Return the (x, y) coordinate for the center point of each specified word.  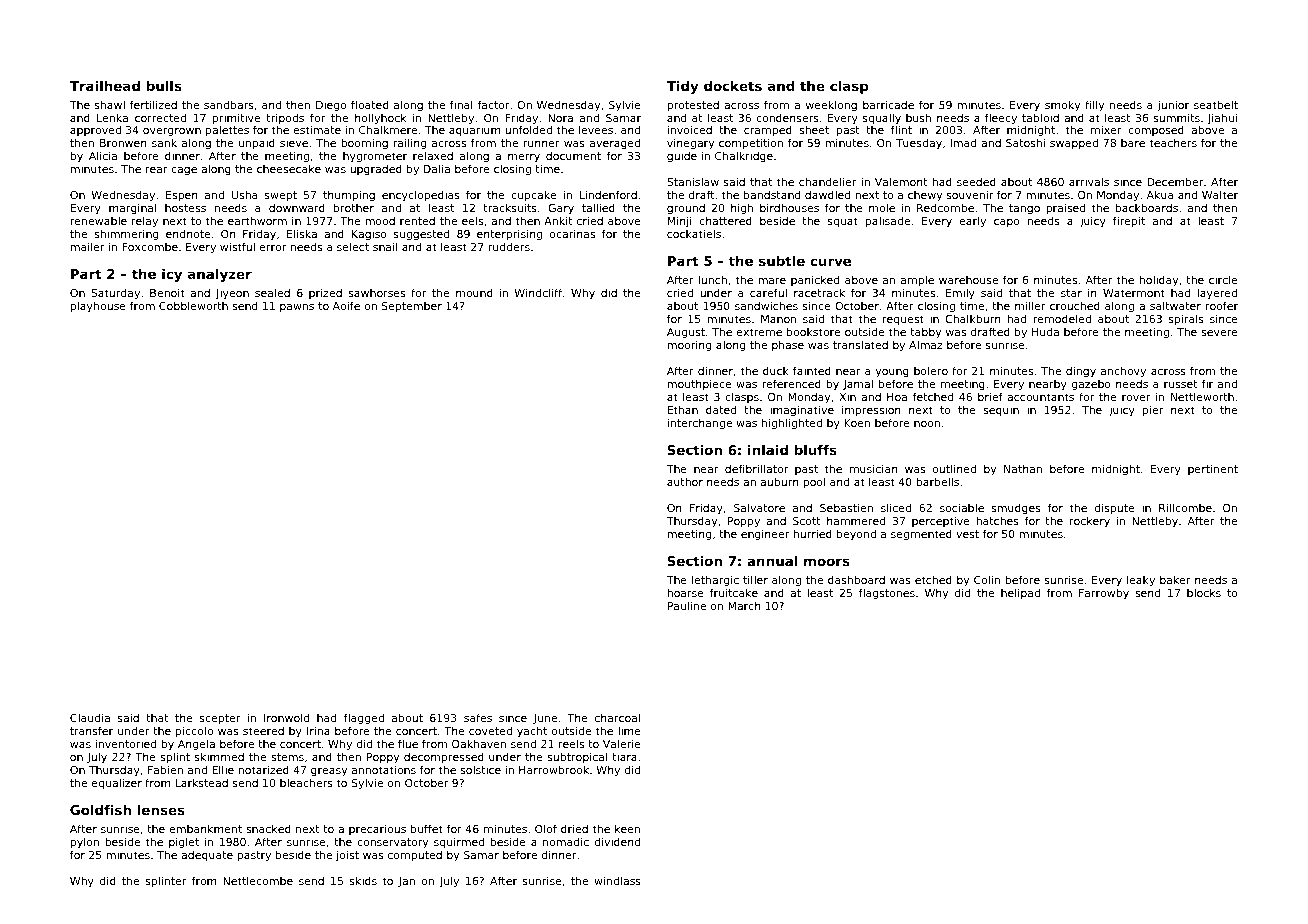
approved (95, 130)
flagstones (887, 594)
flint (901, 129)
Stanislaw (693, 181)
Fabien (165, 769)
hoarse (685, 592)
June (545, 719)
